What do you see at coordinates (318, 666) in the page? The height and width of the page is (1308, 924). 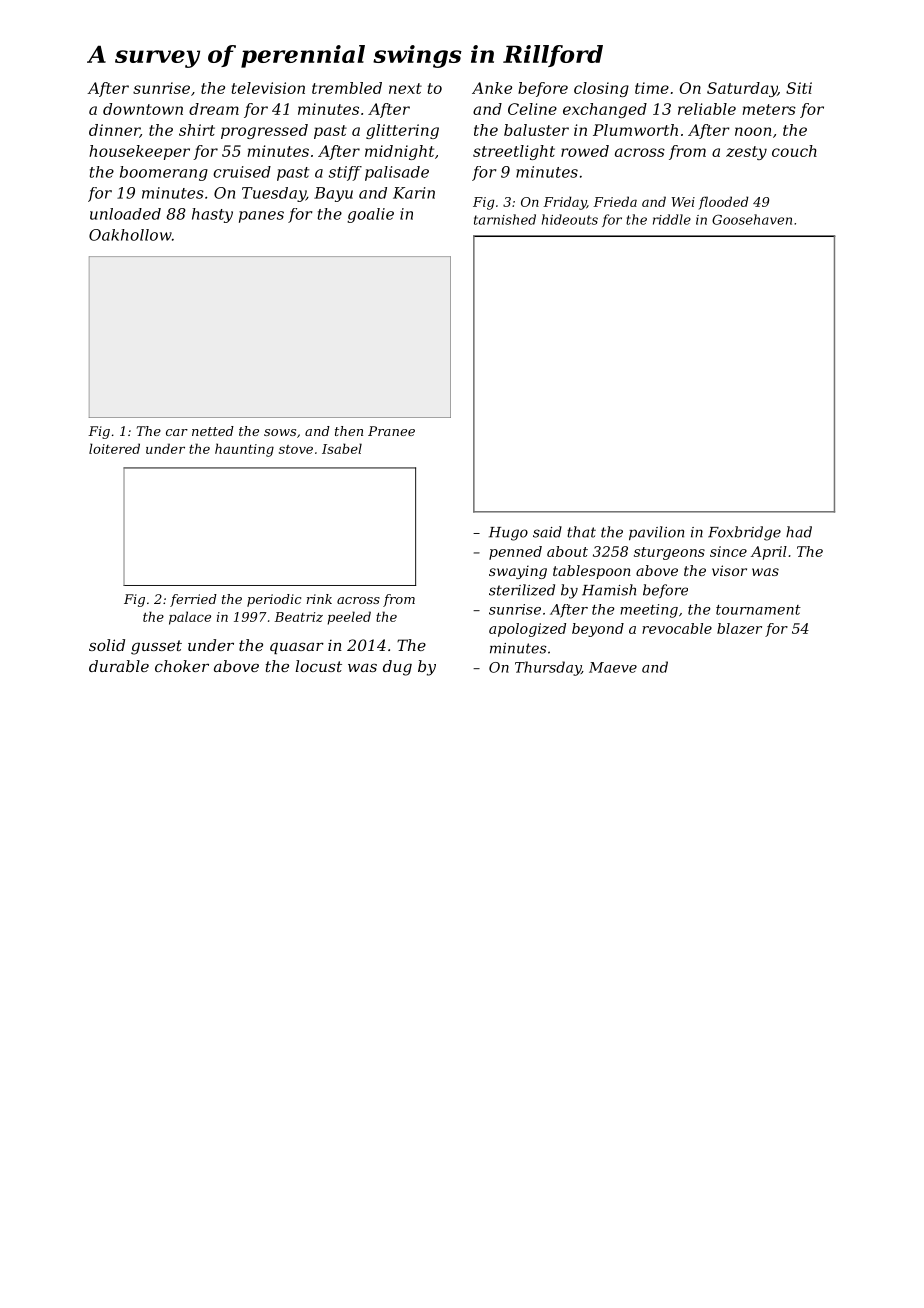 I see `locust` at bounding box center [318, 666].
